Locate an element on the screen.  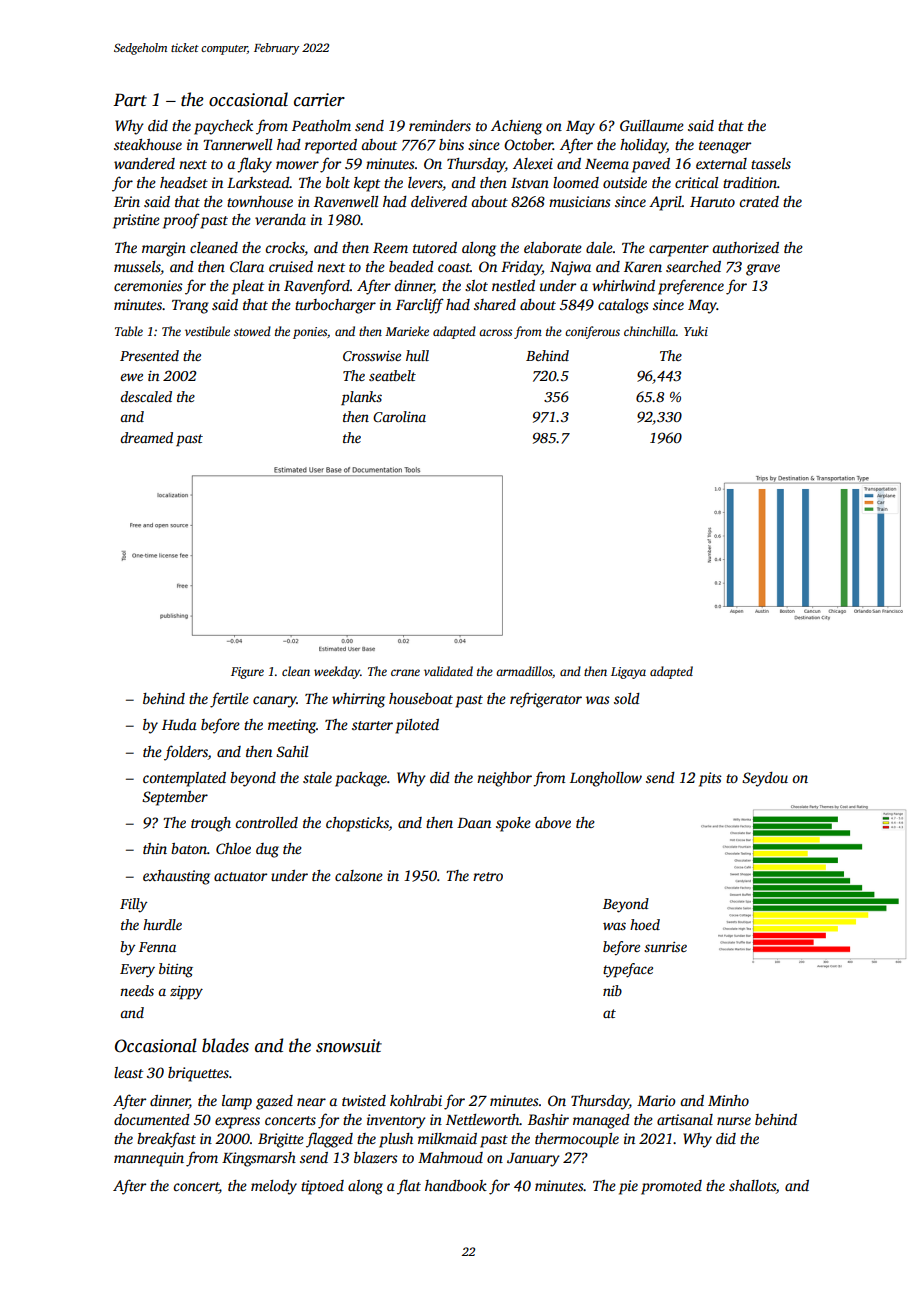
sold is located at coordinates (627, 698).
